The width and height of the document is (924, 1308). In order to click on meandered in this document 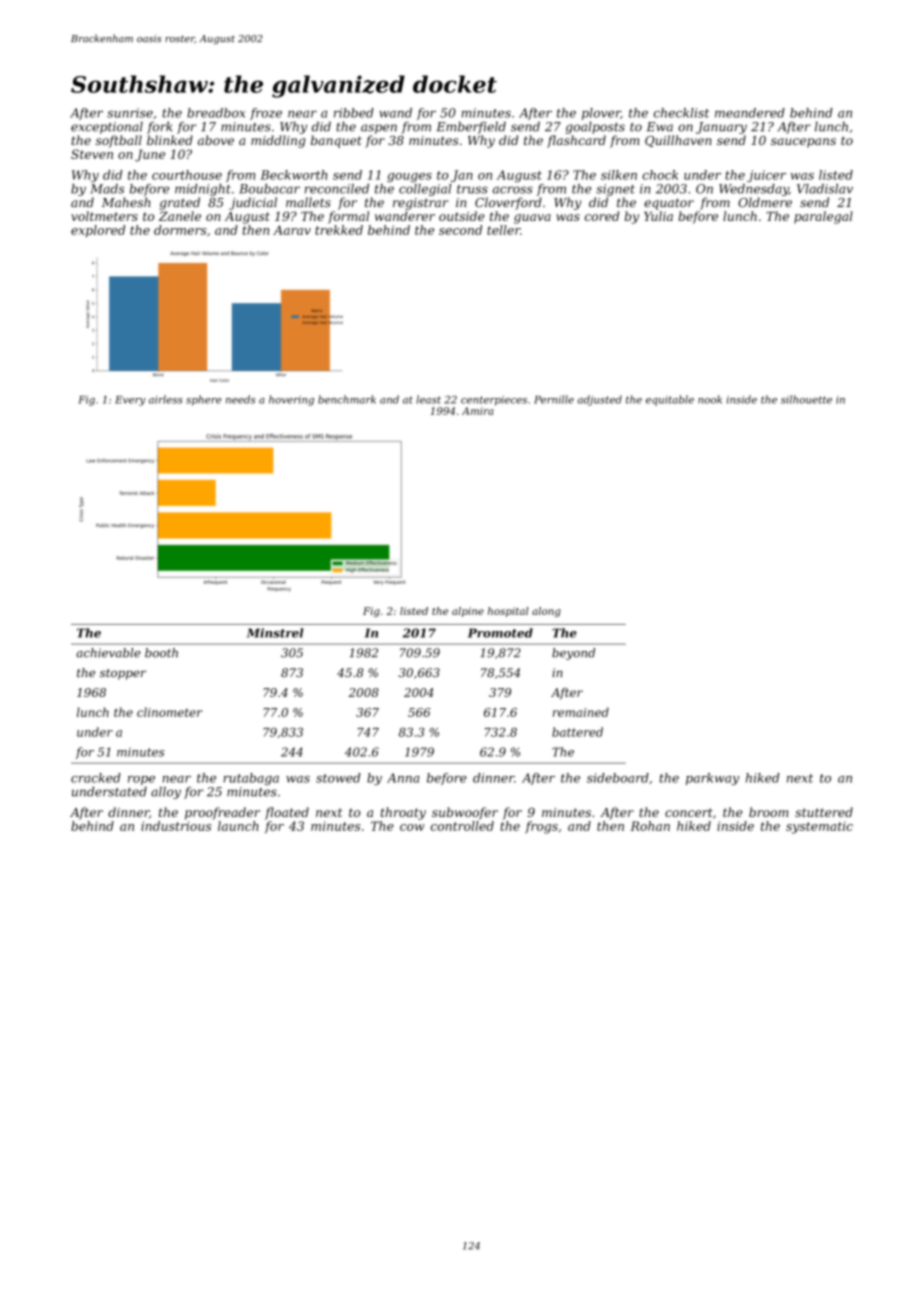, I will do `click(750, 113)`.
